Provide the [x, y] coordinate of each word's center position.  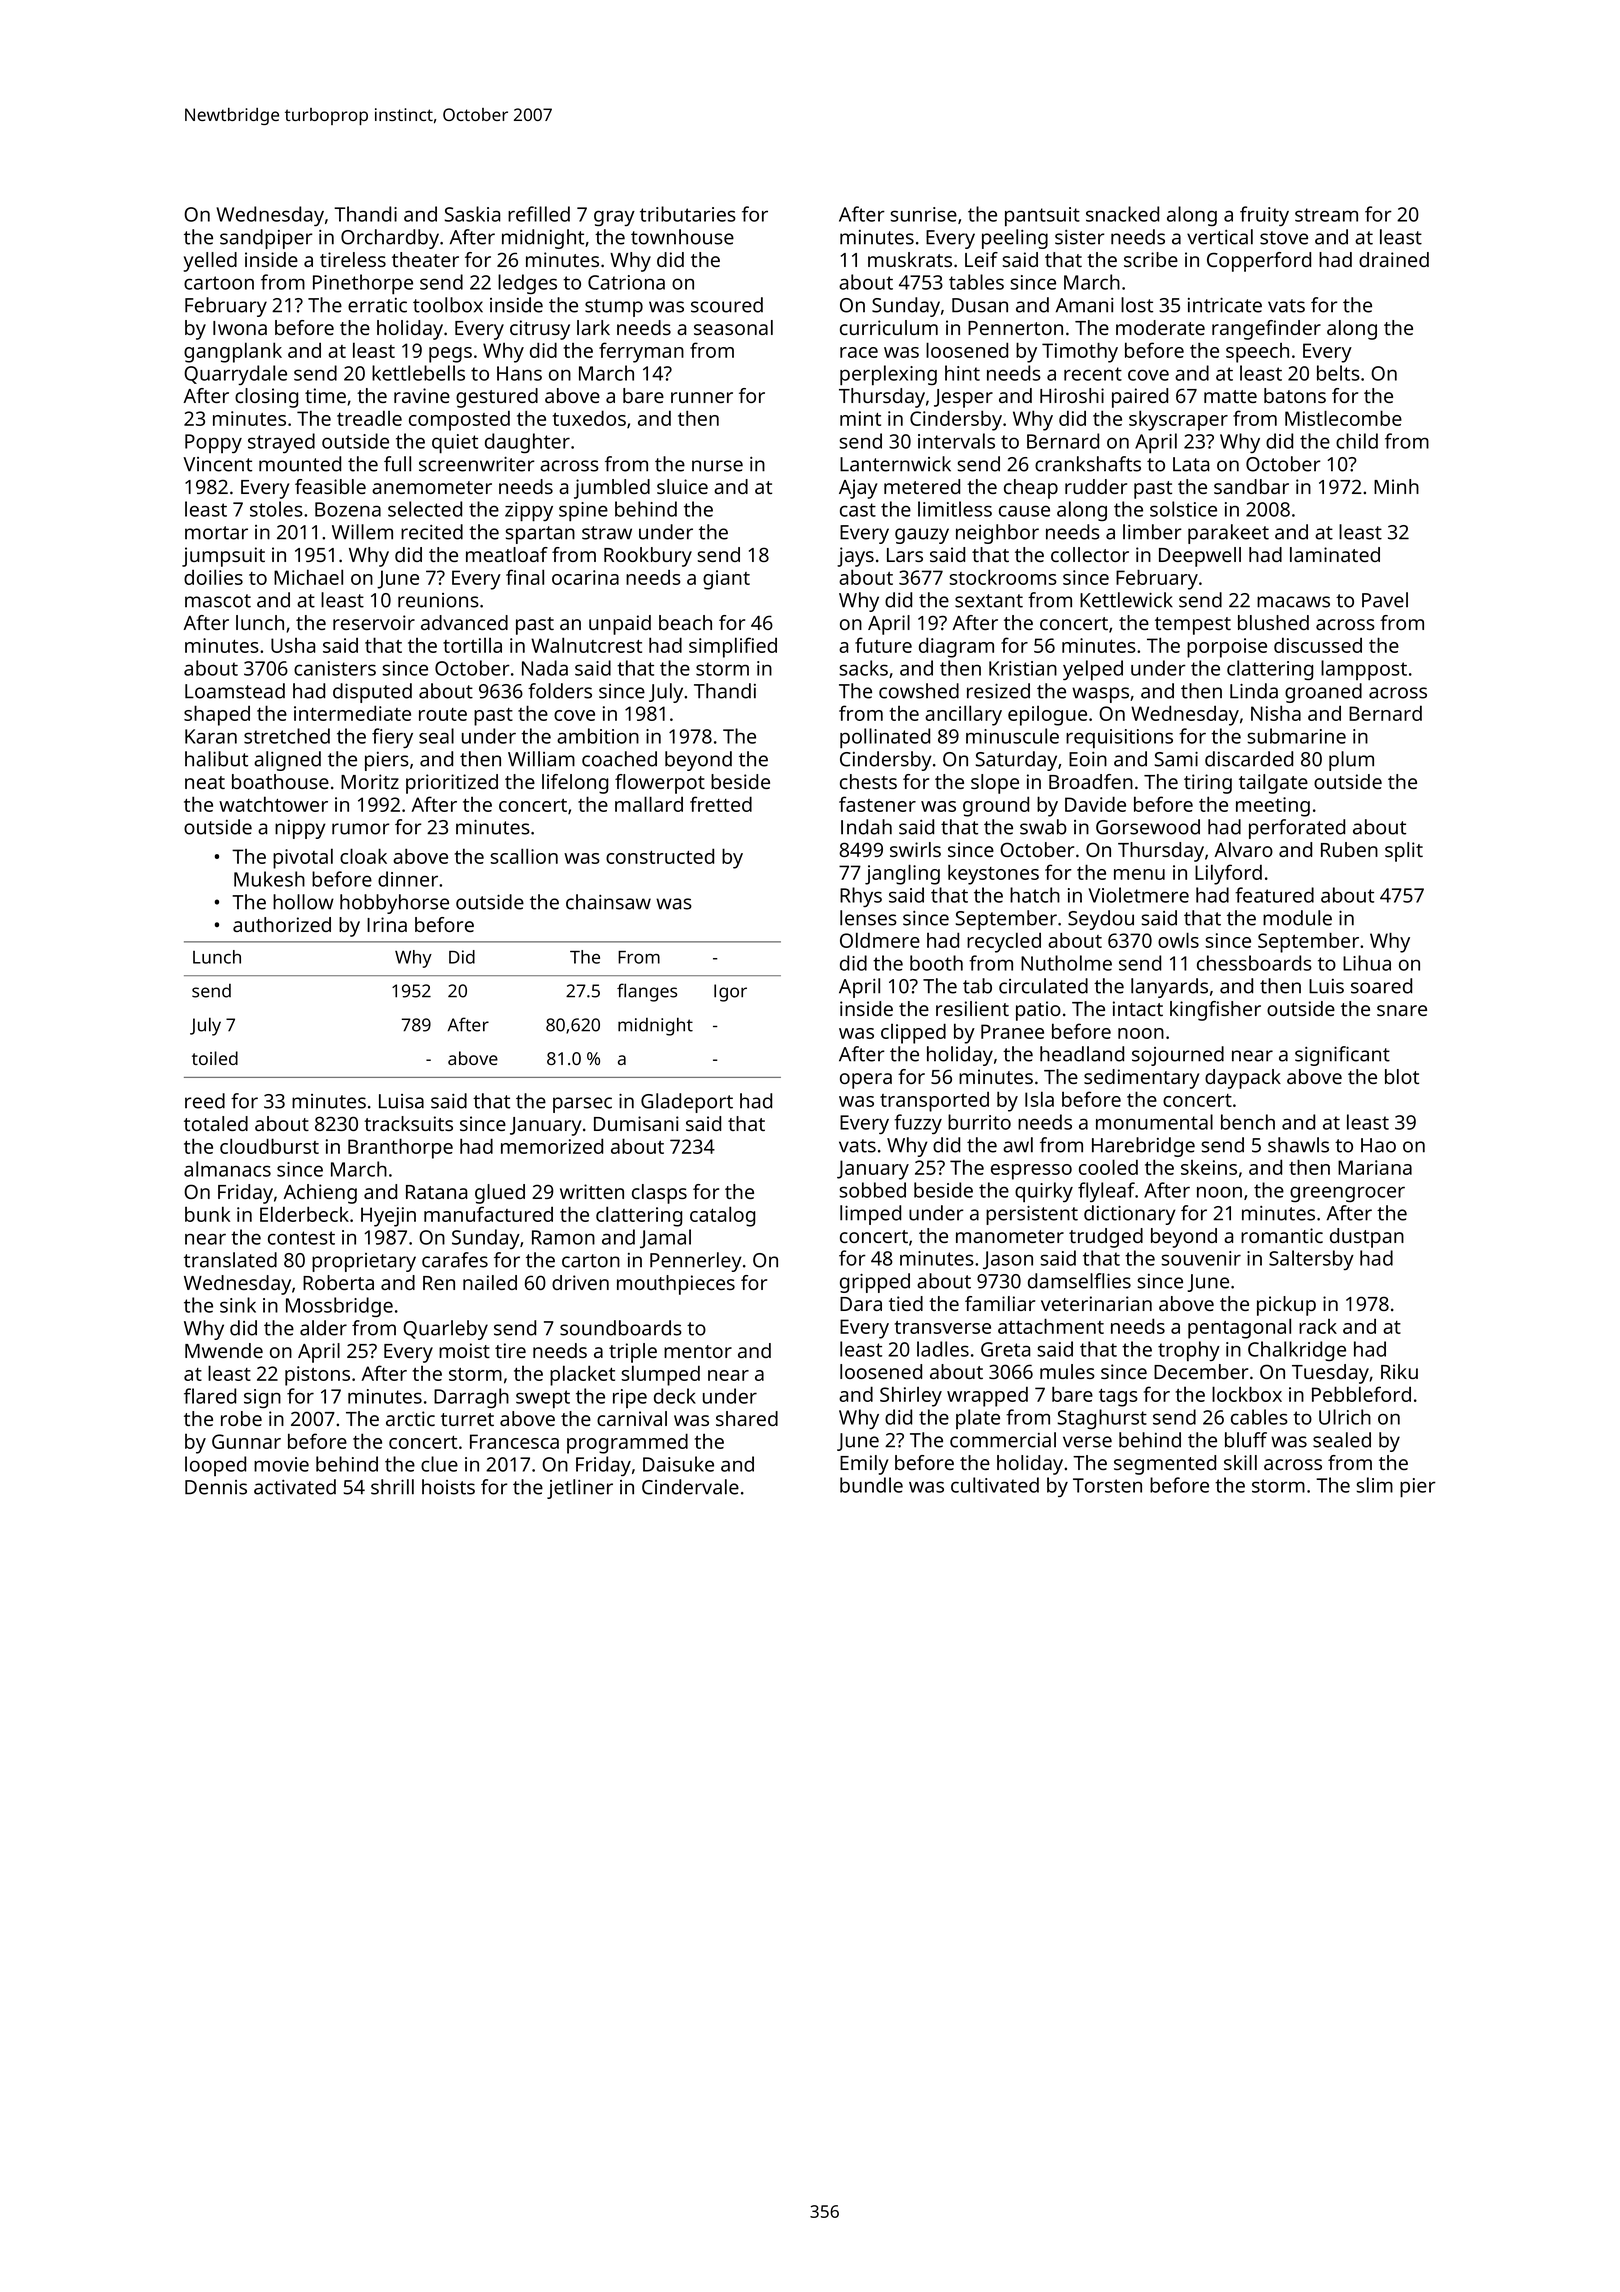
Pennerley [696, 1262]
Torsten [1107, 1485]
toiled [215, 1058]
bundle [871, 1485]
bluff [1246, 1440]
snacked [1122, 214]
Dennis [216, 1487]
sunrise [923, 214]
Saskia [472, 214]
